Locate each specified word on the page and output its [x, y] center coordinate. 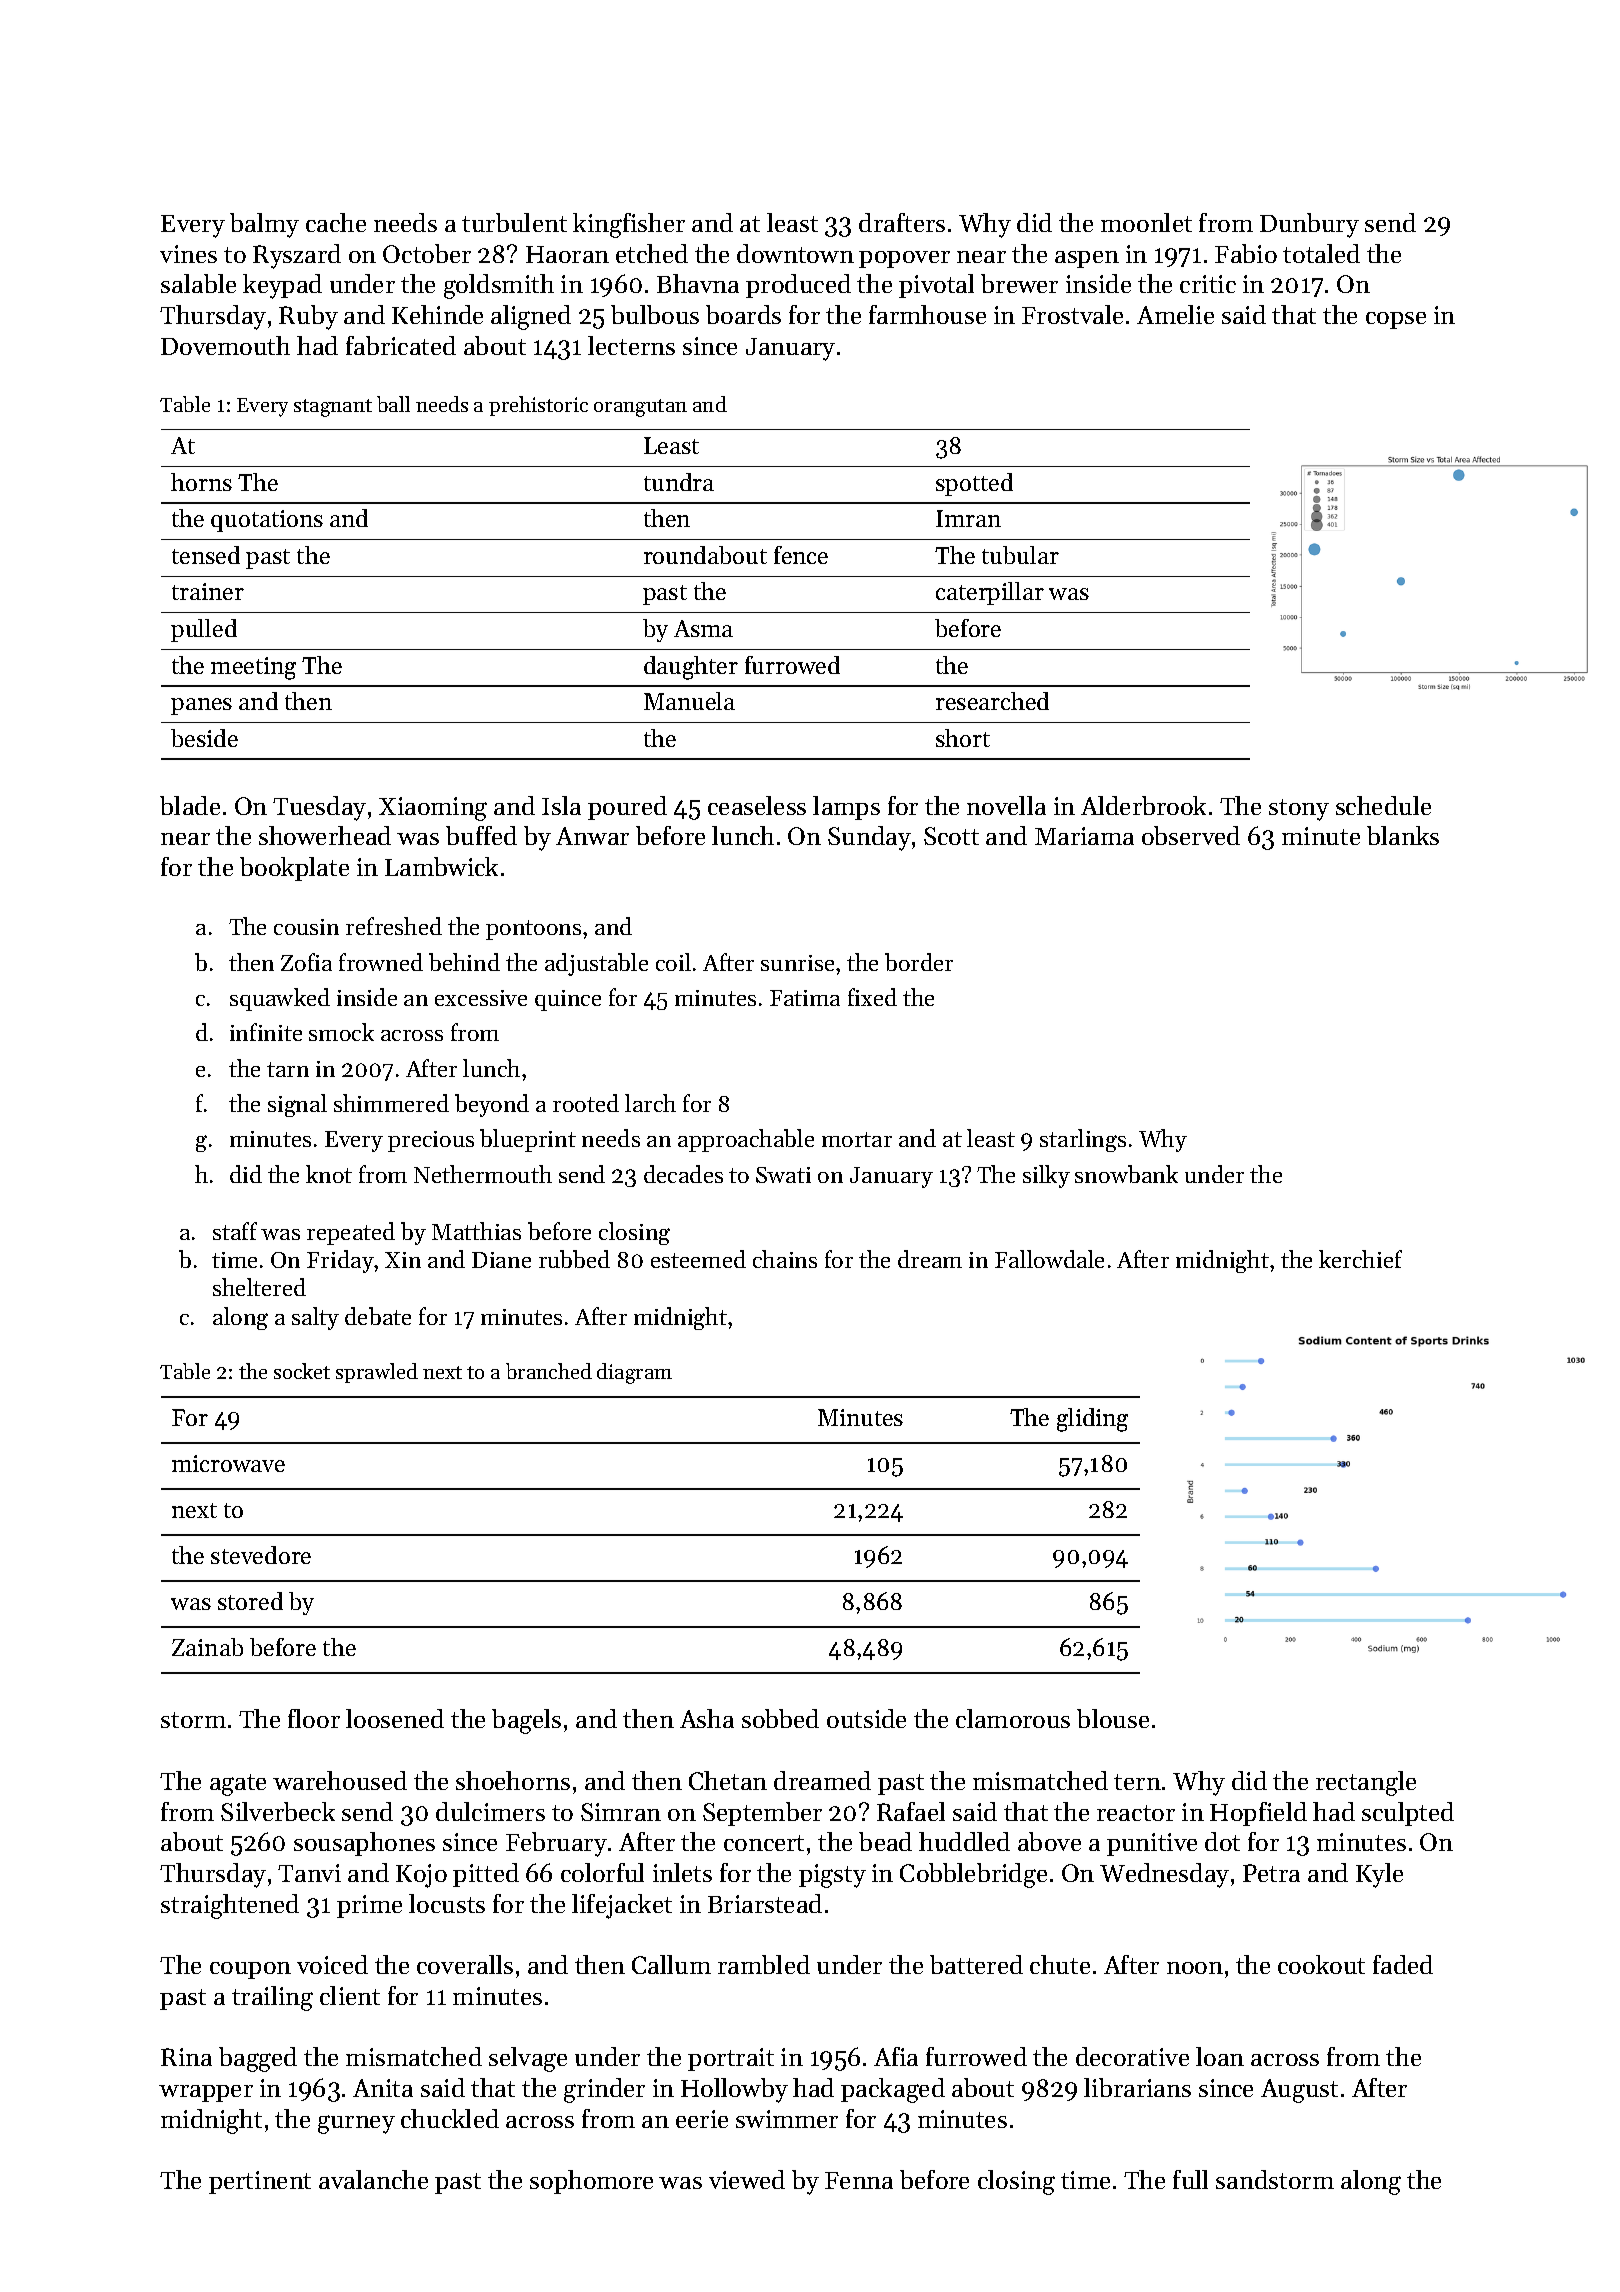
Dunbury [1309, 225]
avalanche [373, 2179]
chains [785, 1259]
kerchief [1360, 1259]
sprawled [377, 1373]
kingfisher [629, 225]
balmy [264, 225]
